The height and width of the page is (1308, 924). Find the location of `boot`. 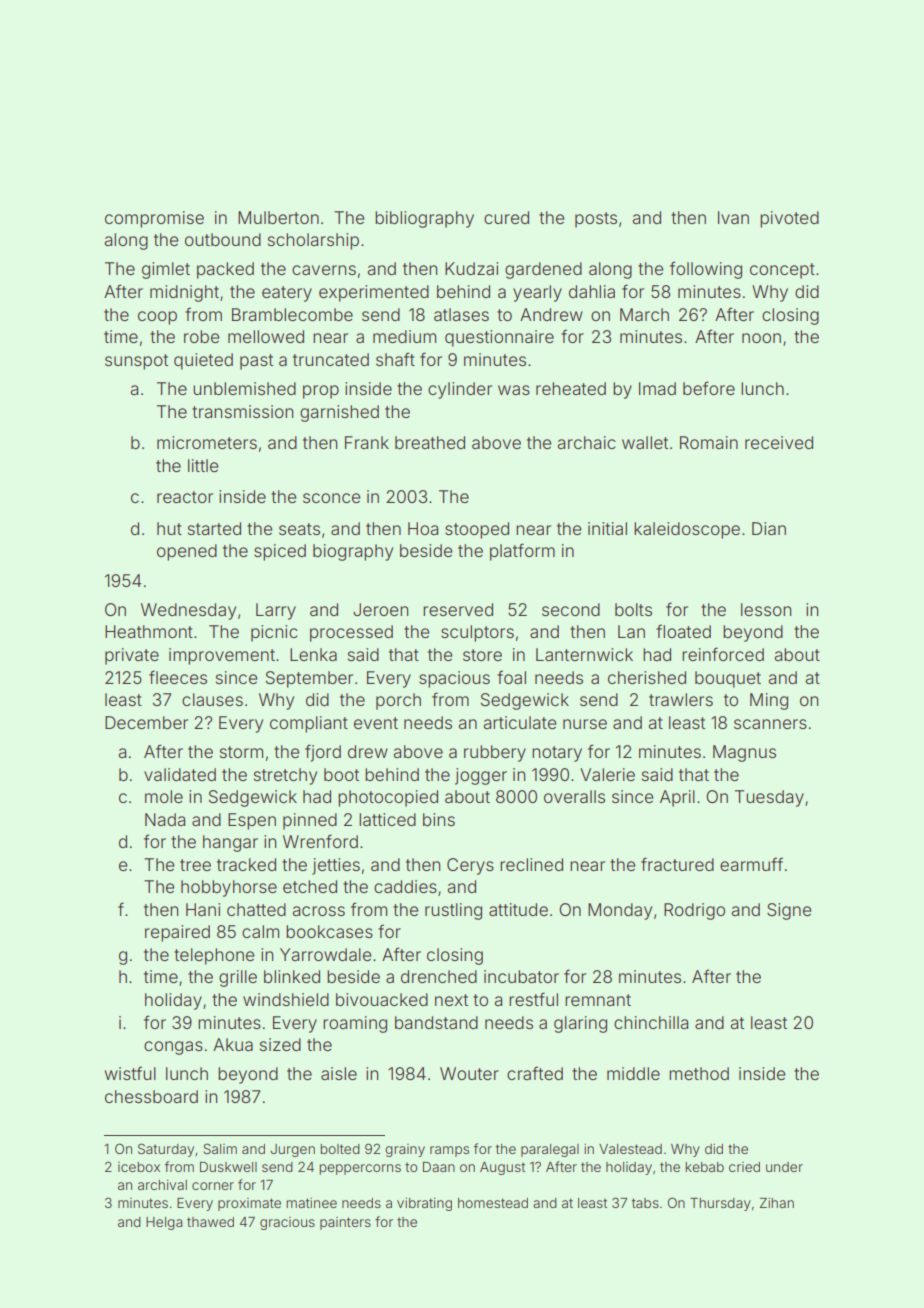

boot is located at coordinates (341, 774).
